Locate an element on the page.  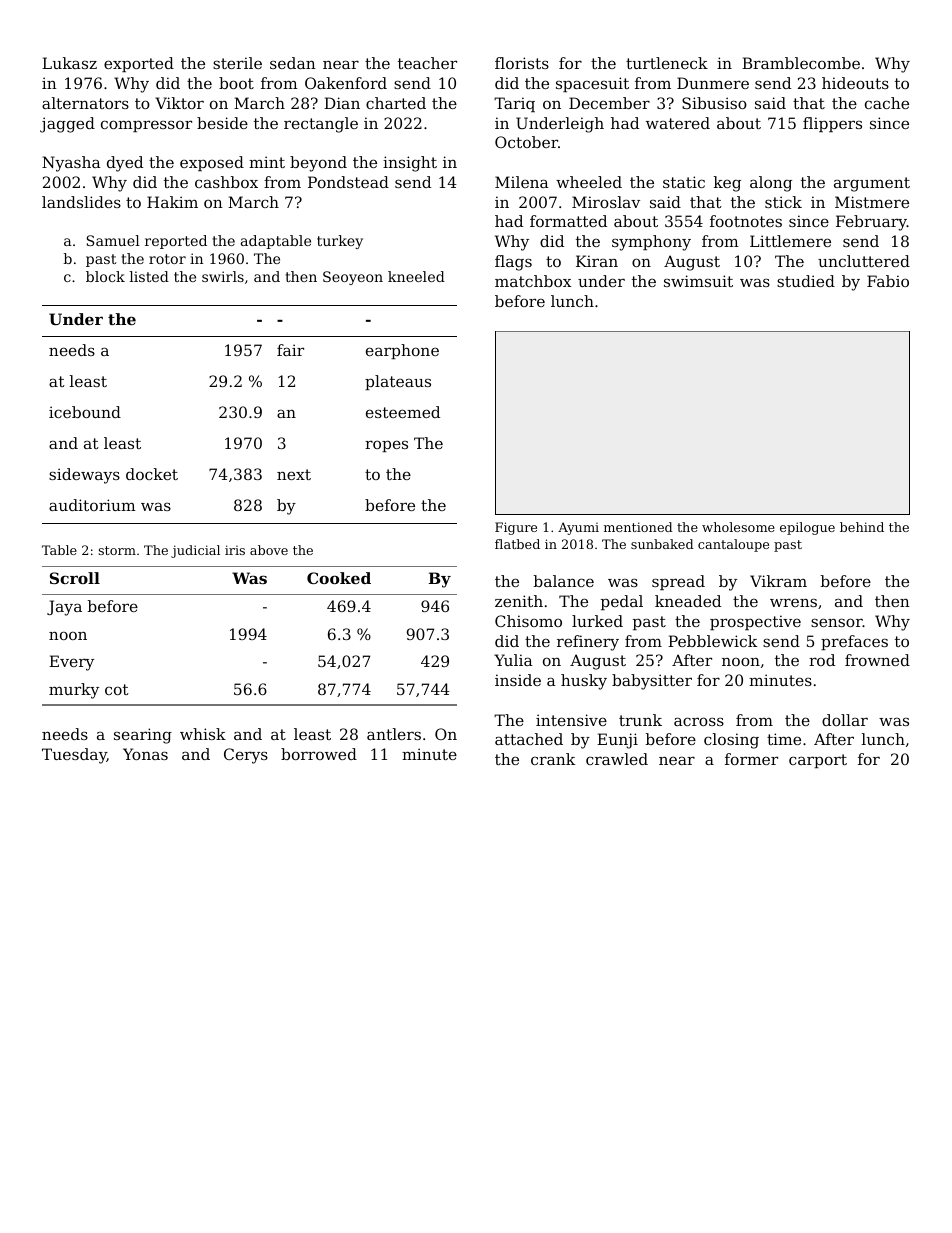
florists is located at coordinates (522, 63).
